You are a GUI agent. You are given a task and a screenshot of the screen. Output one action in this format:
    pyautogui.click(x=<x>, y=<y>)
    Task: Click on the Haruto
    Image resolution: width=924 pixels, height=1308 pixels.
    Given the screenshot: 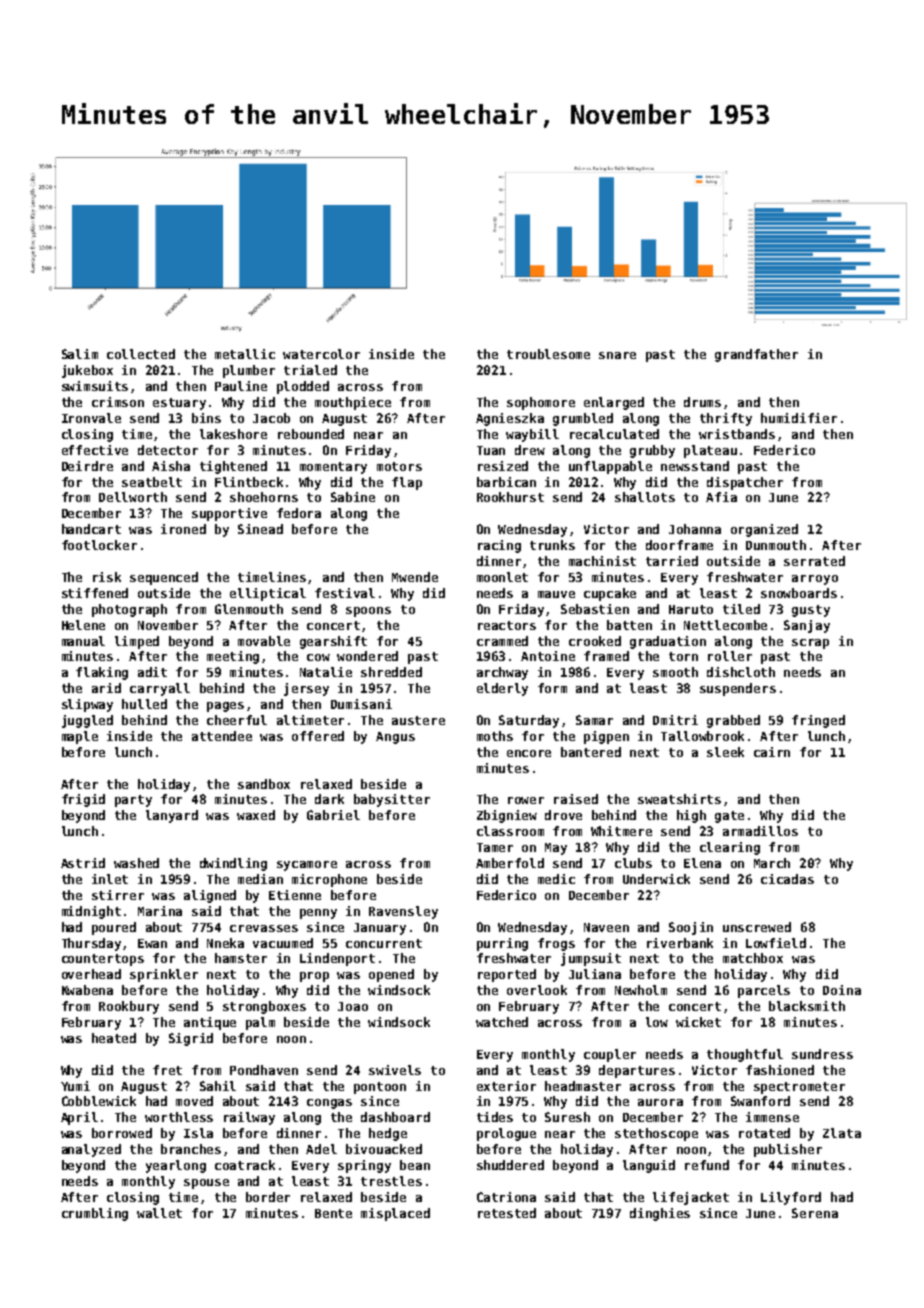 What is the action you would take?
    pyautogui.click(x=691, y=609)
